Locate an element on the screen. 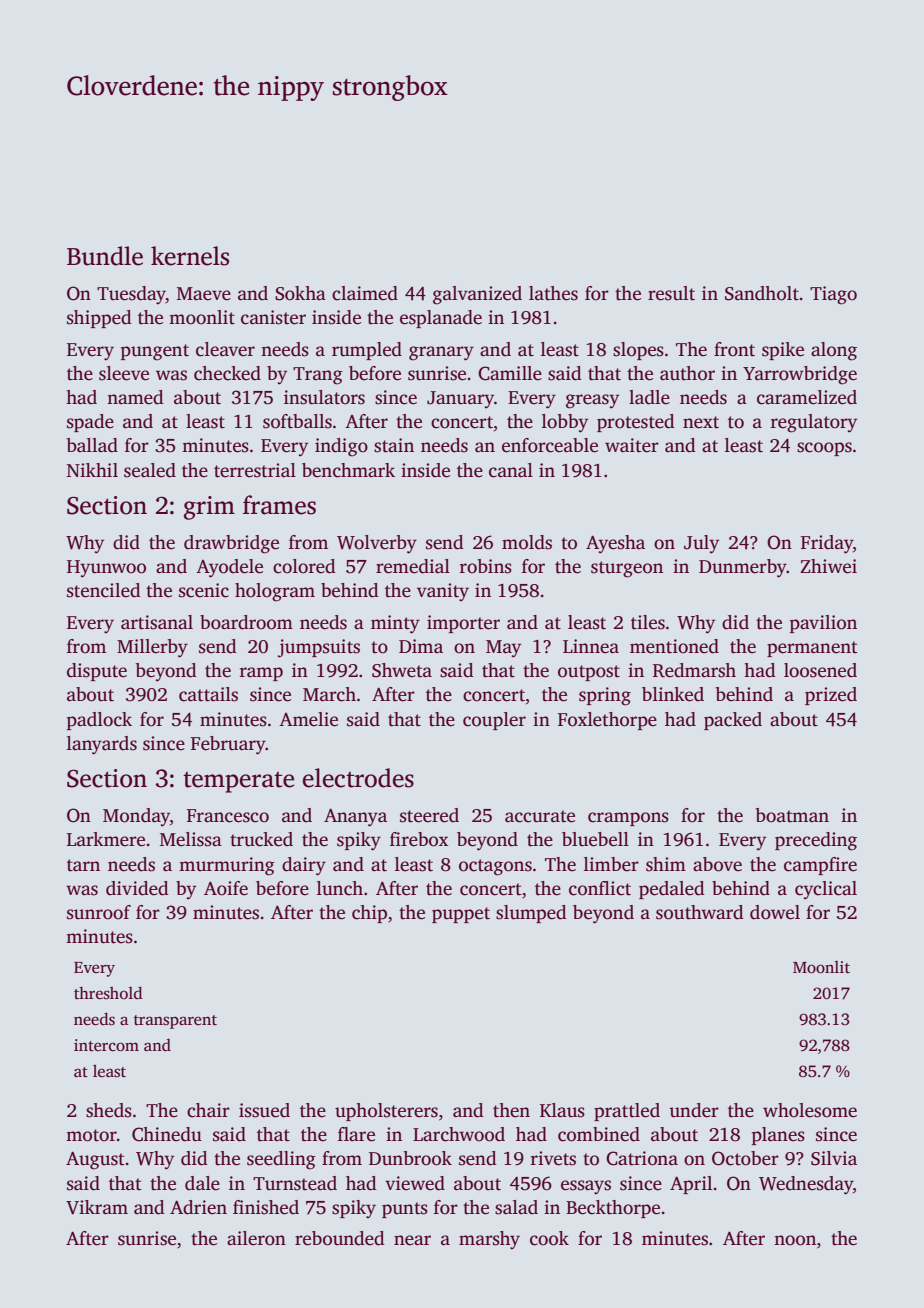 This screenshot has width=924, height=1308. robins is located at coordinates (486, 566).
